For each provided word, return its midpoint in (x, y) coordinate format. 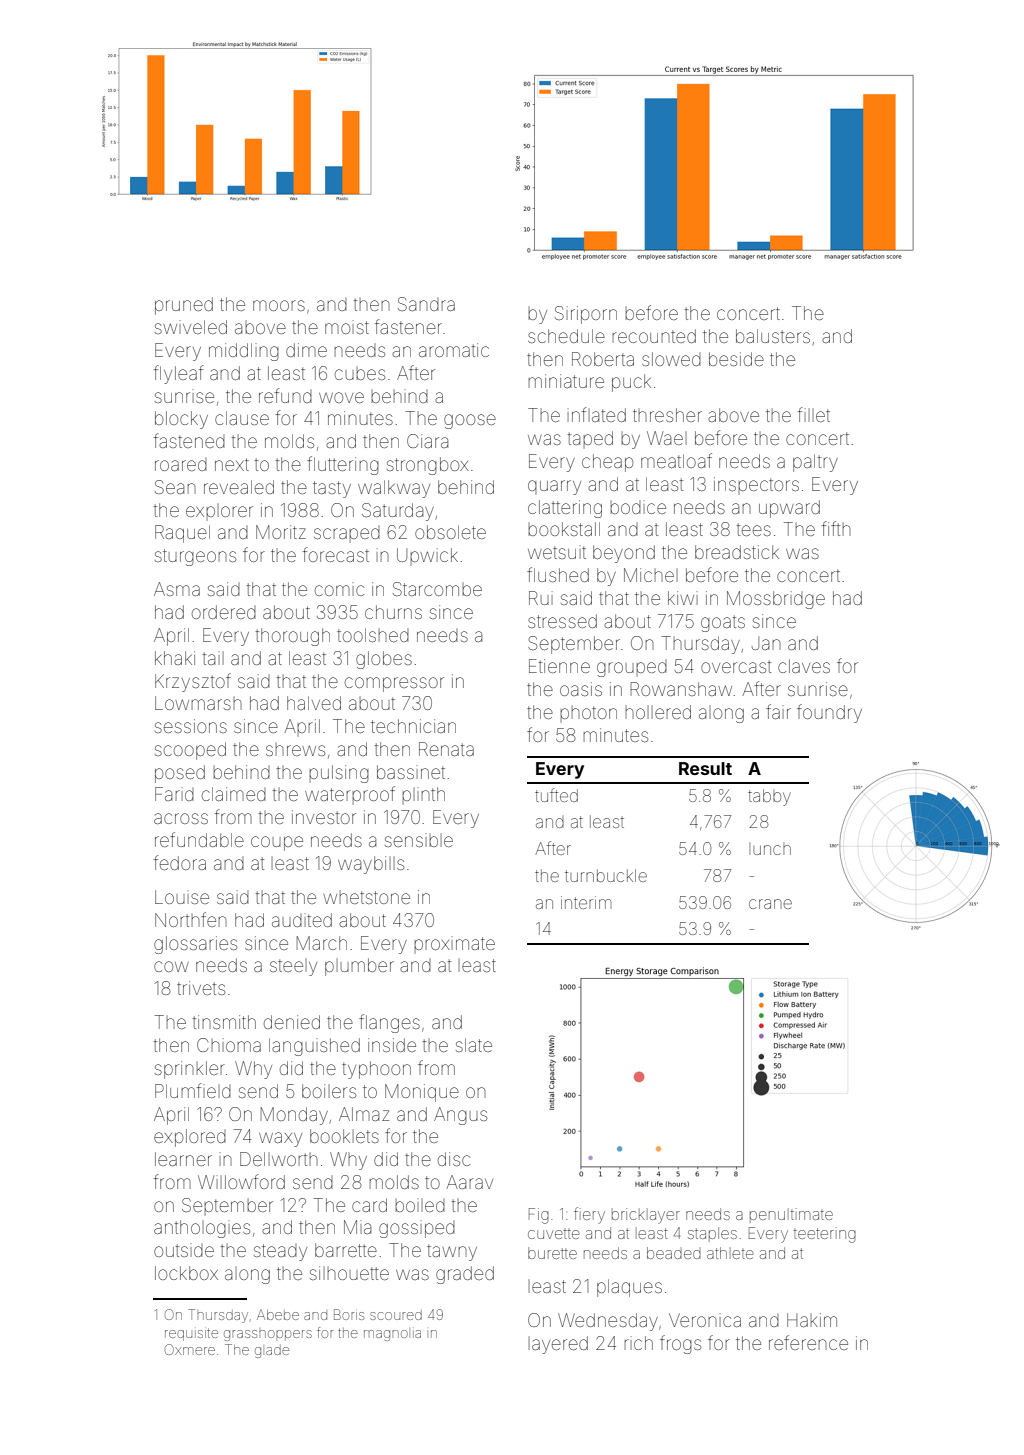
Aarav (470, 1182)
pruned (184, 306)
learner (183, 1159)
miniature (566, 381)
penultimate (791, 1215)
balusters (773, 336)
